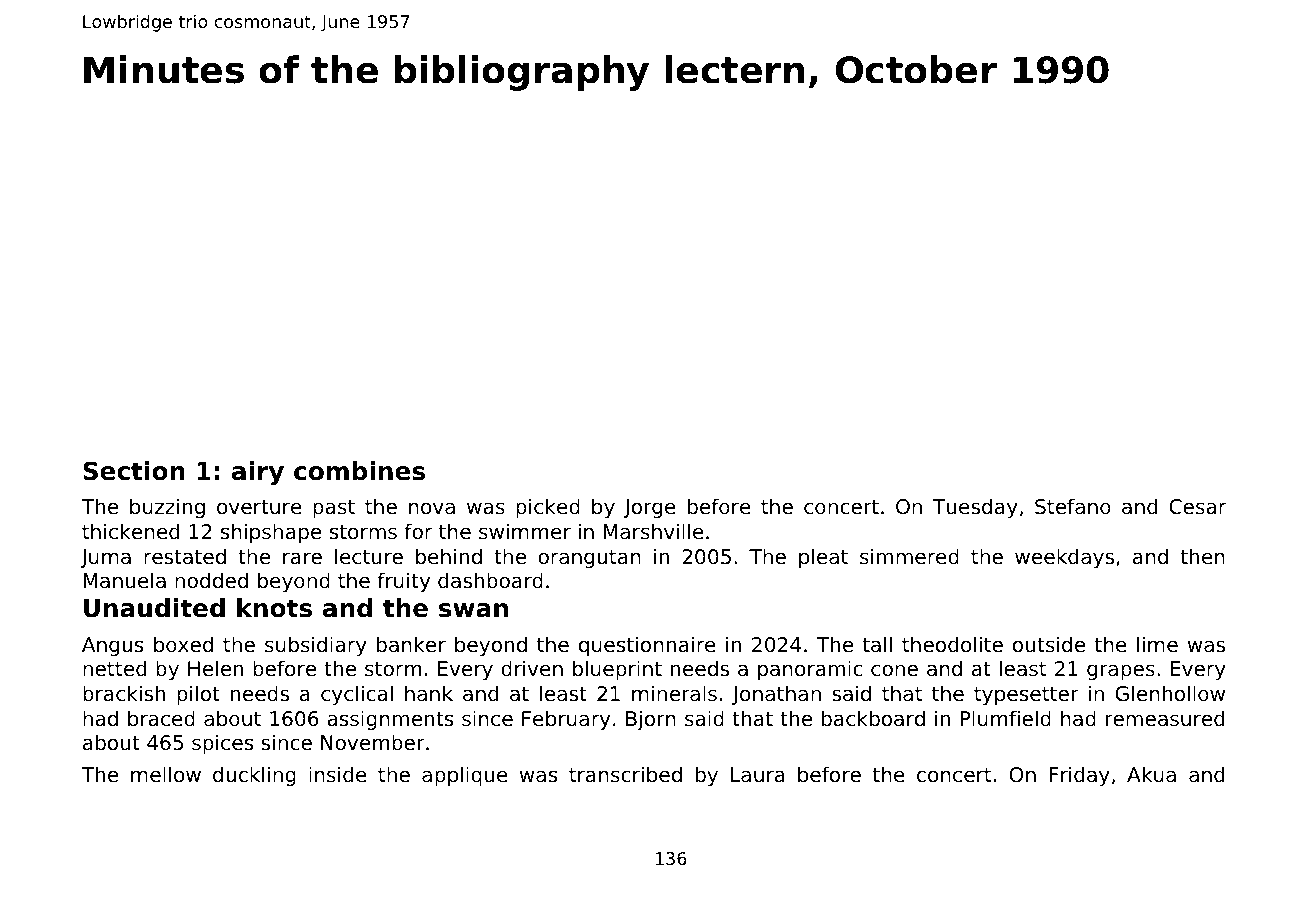  Describe the element at coordinates (161, 718) in the screenshot. I see `braced` at that location.
